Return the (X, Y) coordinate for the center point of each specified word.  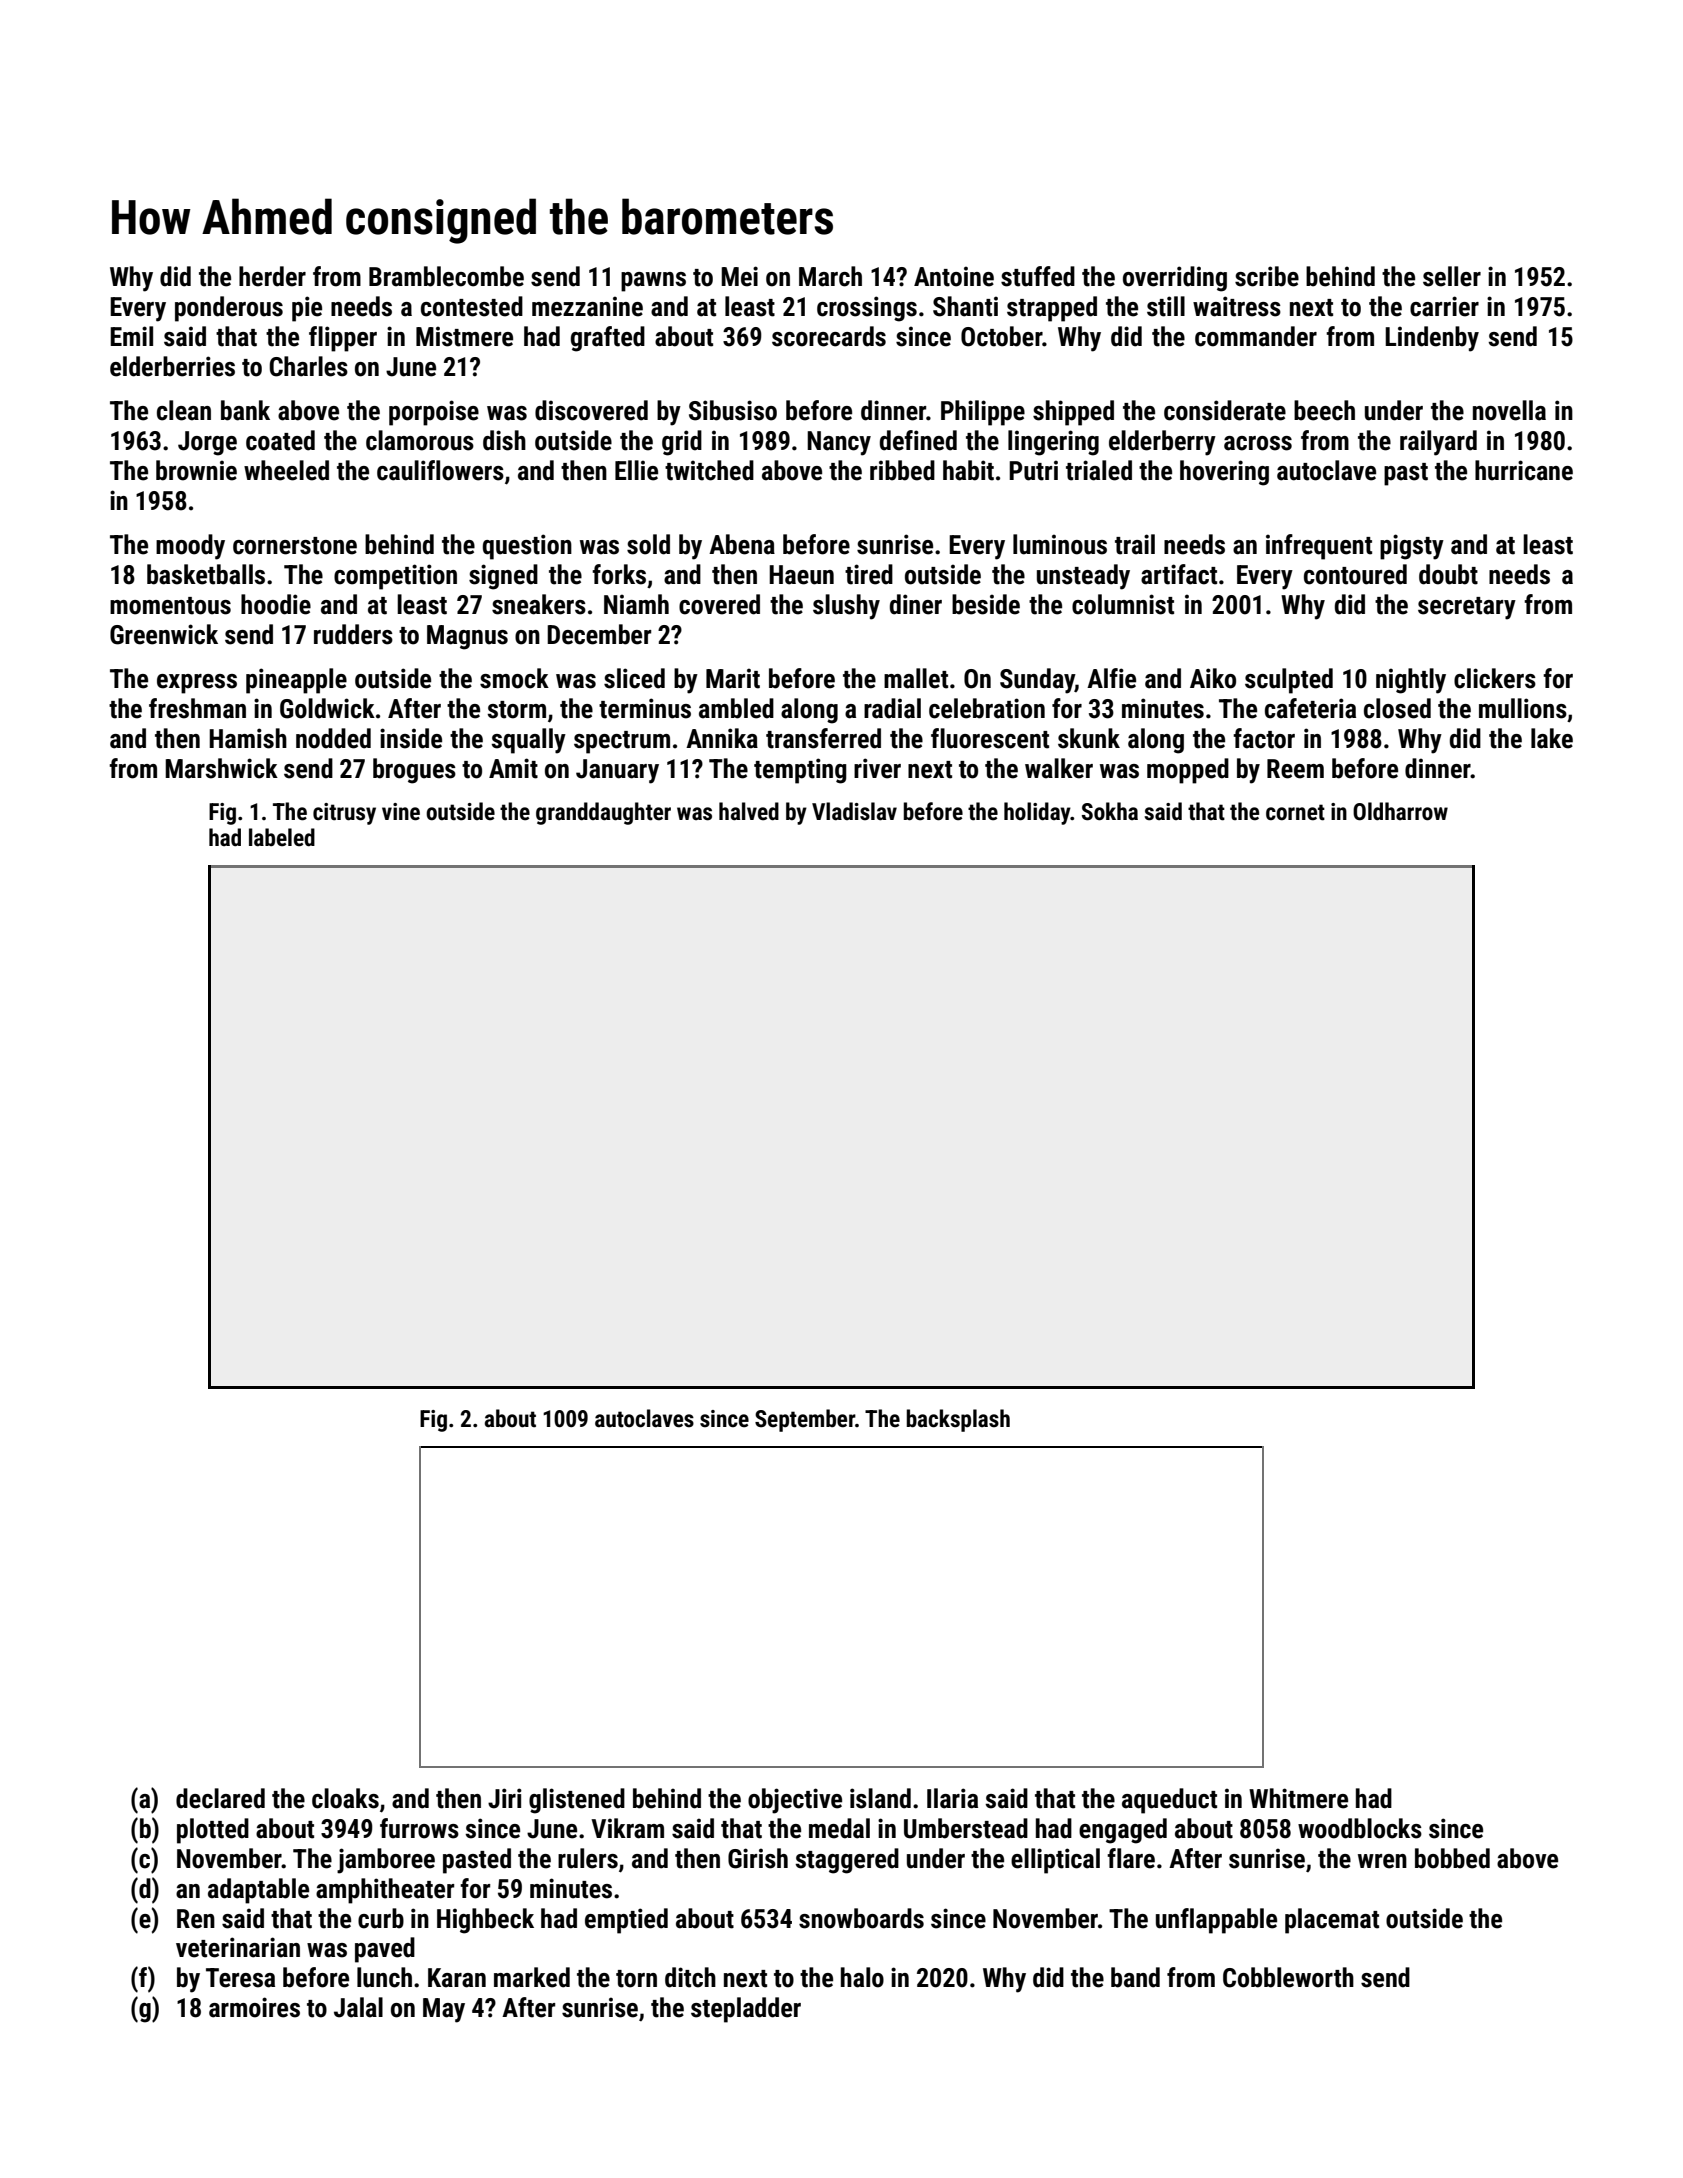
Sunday (1037, 681)
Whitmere (1298, 1798)
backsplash (958, 1420)
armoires (254, 2007)
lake (1552, 738)
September (805, 1420)
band (1135, 1977)
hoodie (276, 604)
